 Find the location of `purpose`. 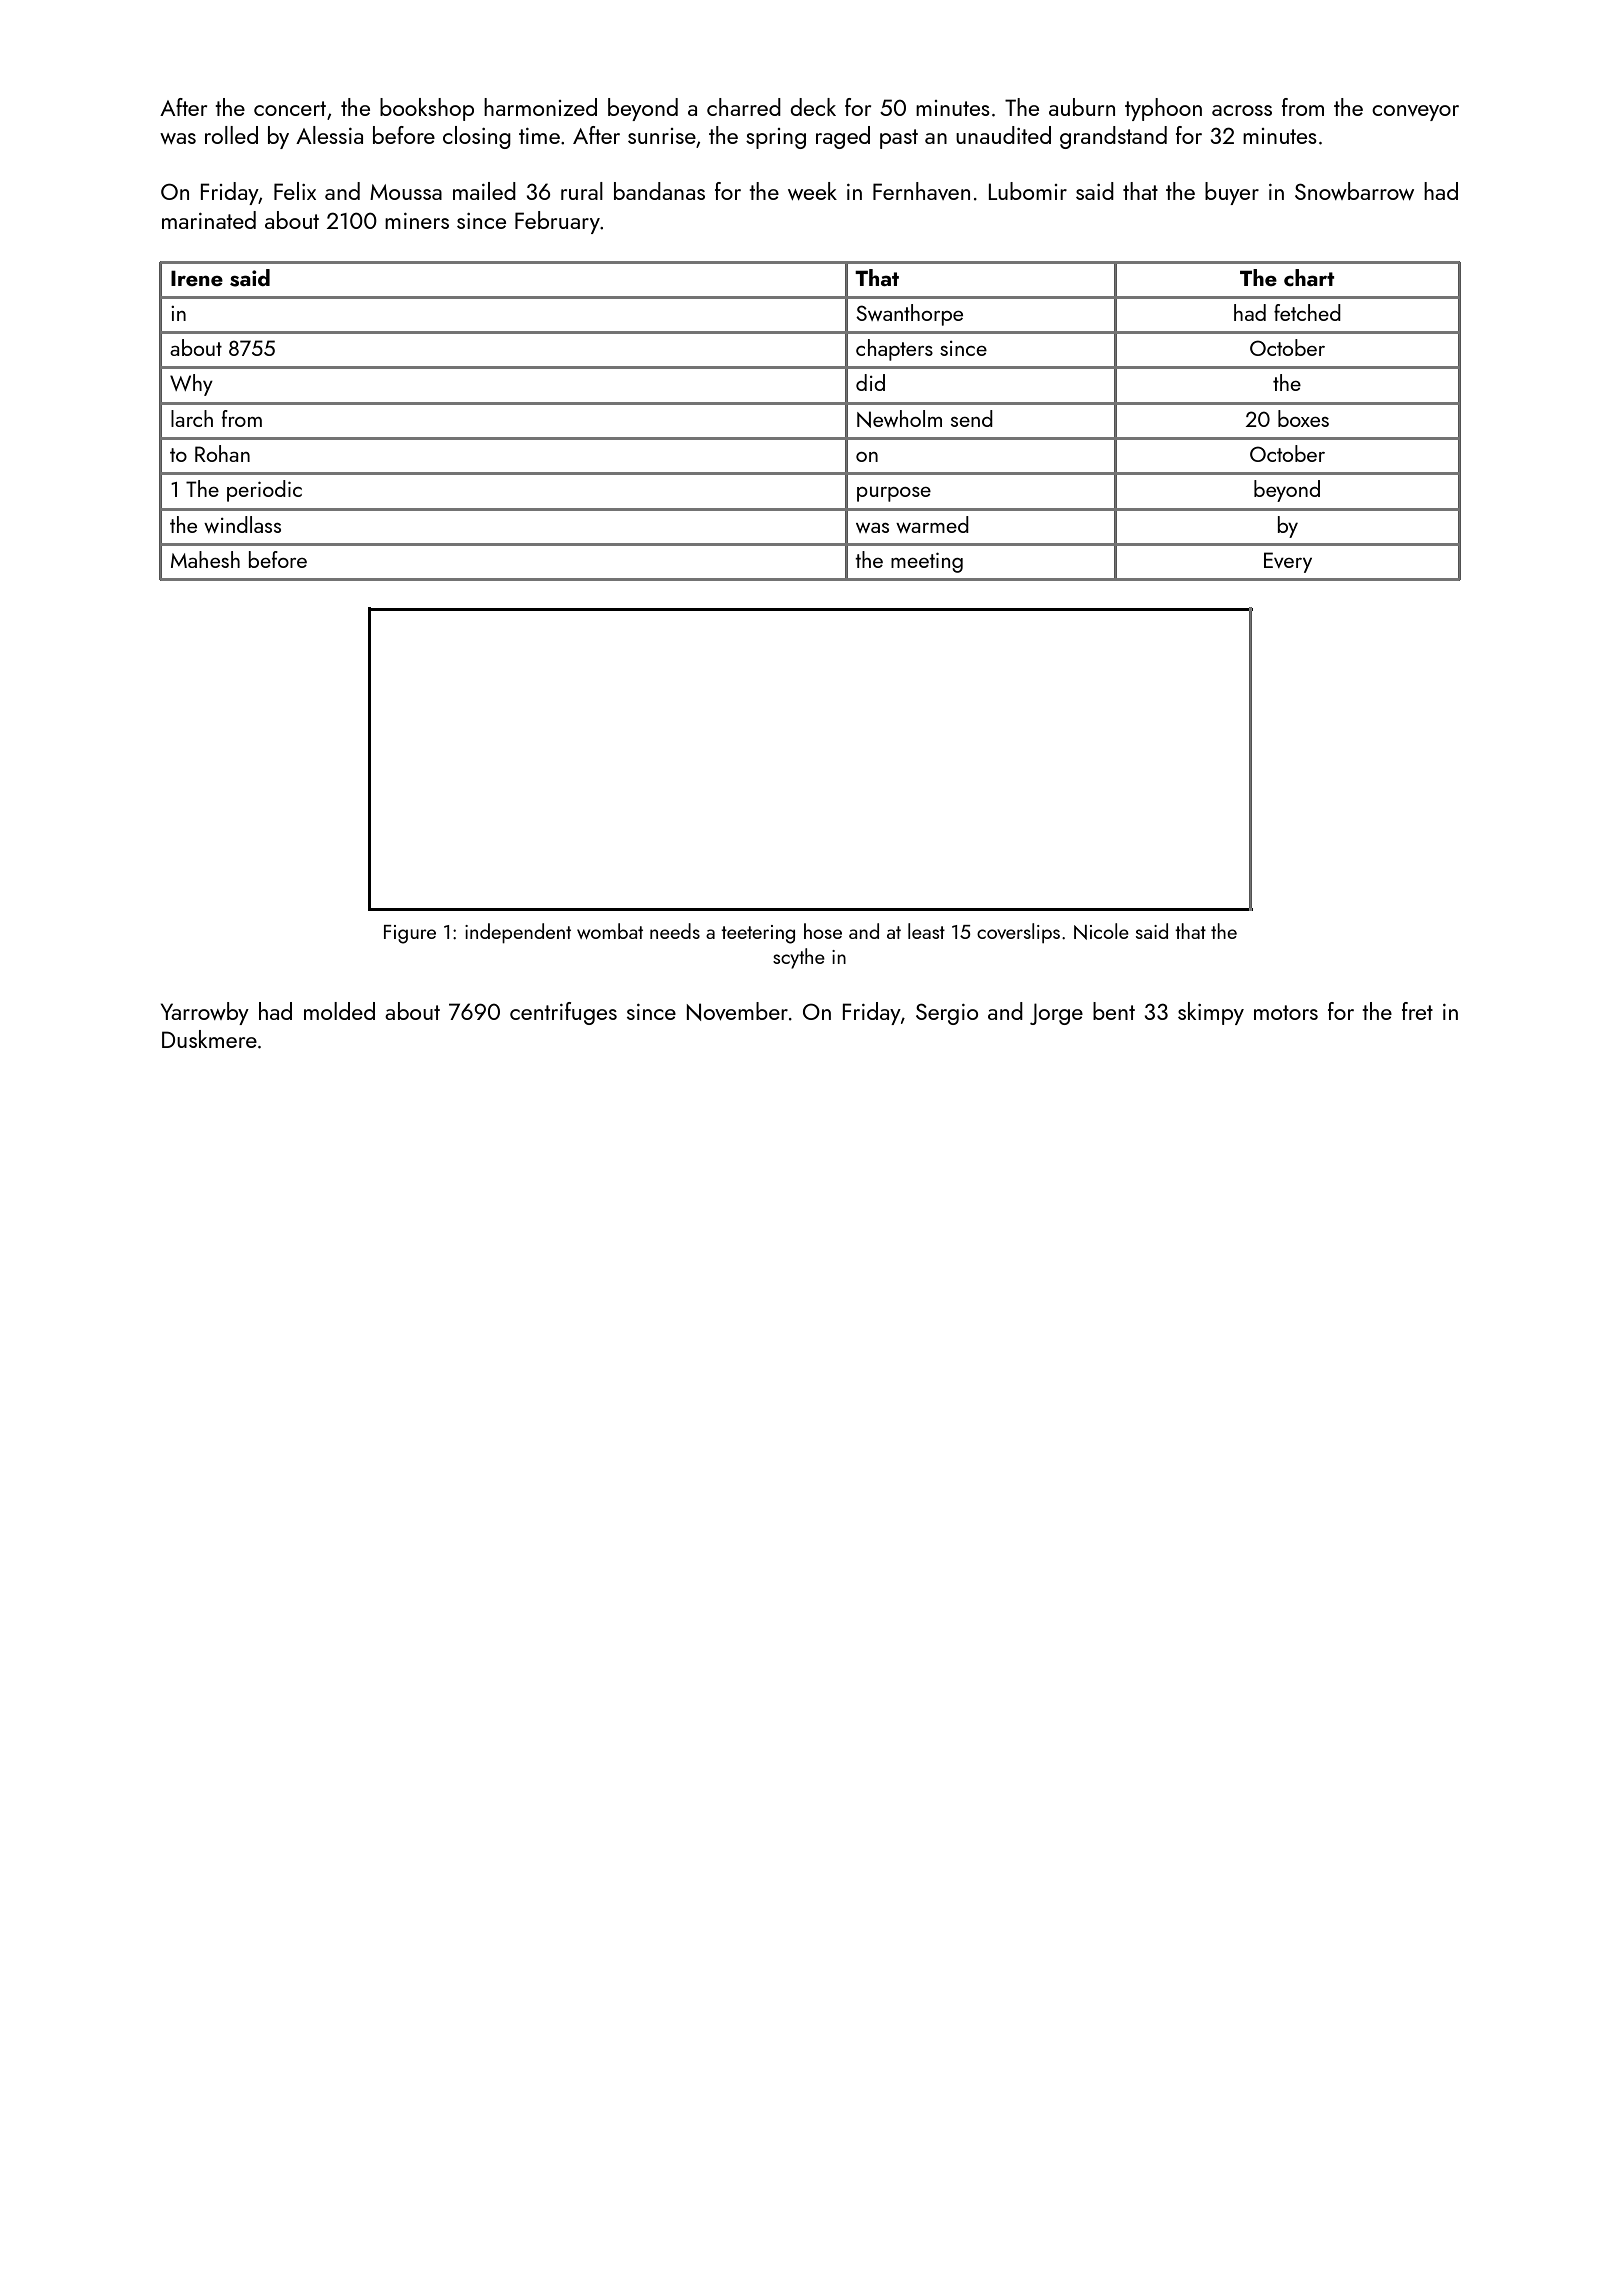

purpose is located at coordinates (894, 494).
